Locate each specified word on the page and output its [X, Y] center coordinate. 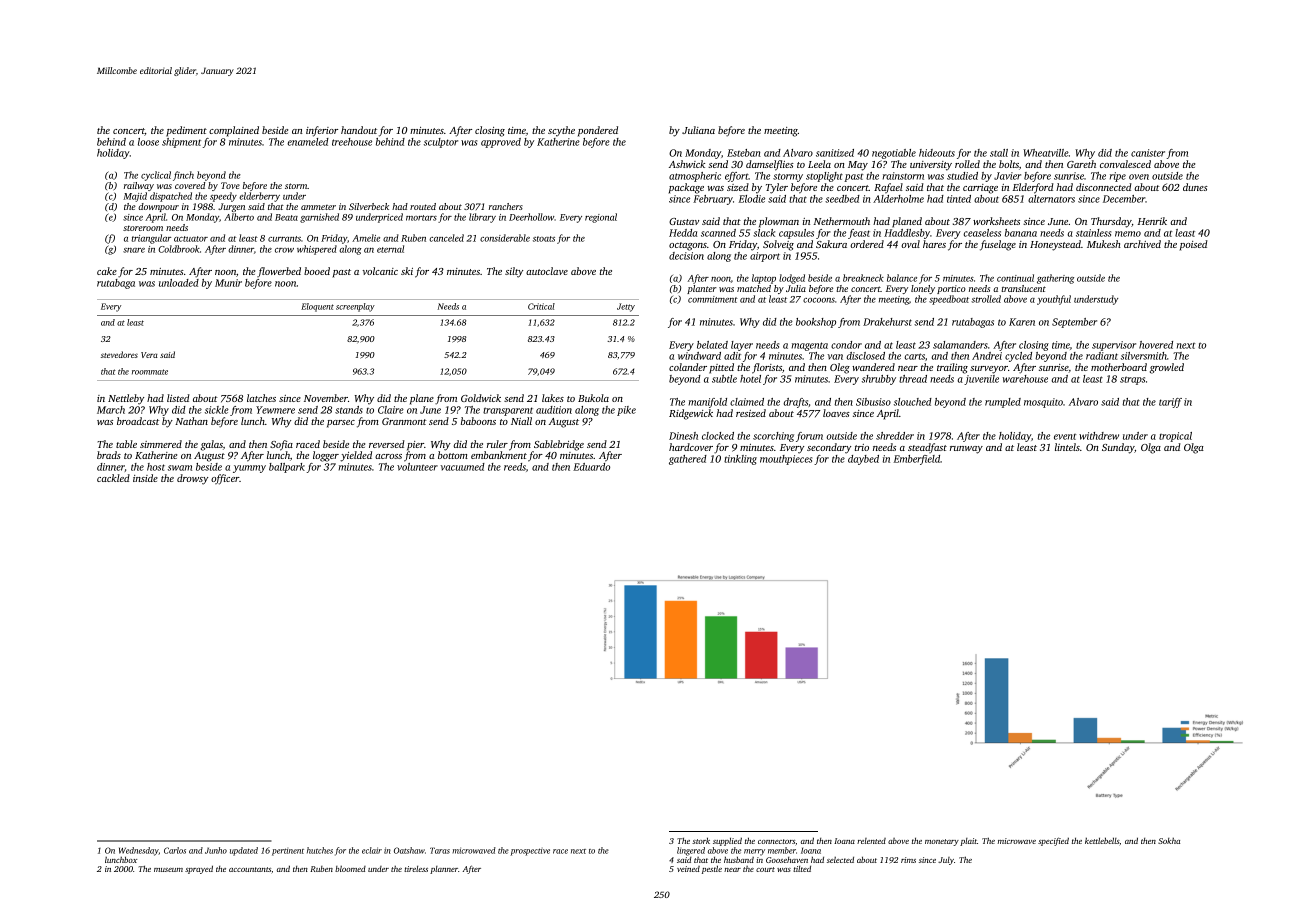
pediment [186, 131]
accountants [250, 869]
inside [145, 478]
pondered [598, 131]
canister [1148, 153]
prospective [530, 852]
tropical [1175, 437]
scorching [773, 437]
